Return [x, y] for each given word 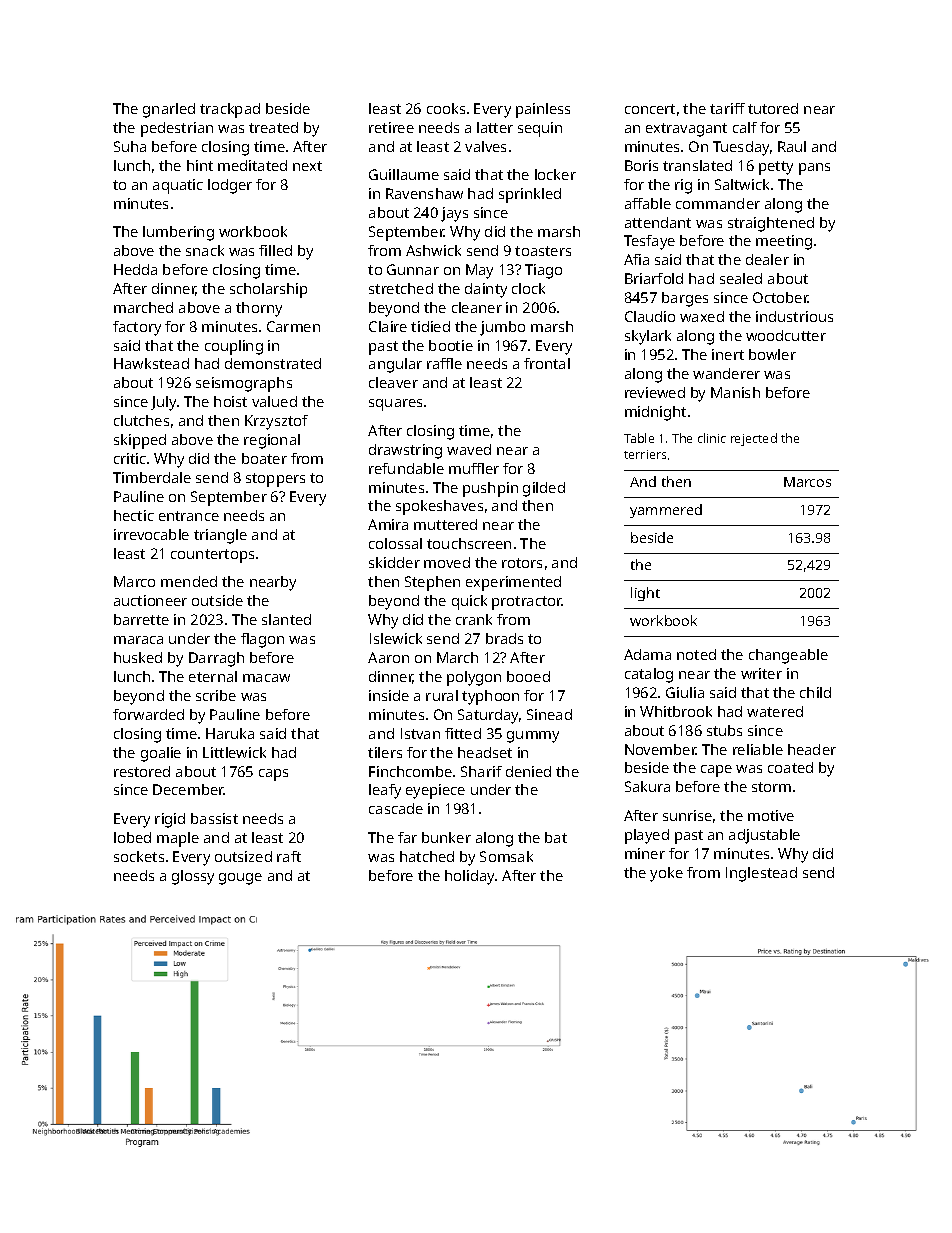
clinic [712, 438]
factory [137, 328]
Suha [130, 146]
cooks [446, 108]
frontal [547, 363]
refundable [406, 468]
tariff [727, 108]
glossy [193, 877]
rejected [754, 439]
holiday [470, 877]
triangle [220, 536]
